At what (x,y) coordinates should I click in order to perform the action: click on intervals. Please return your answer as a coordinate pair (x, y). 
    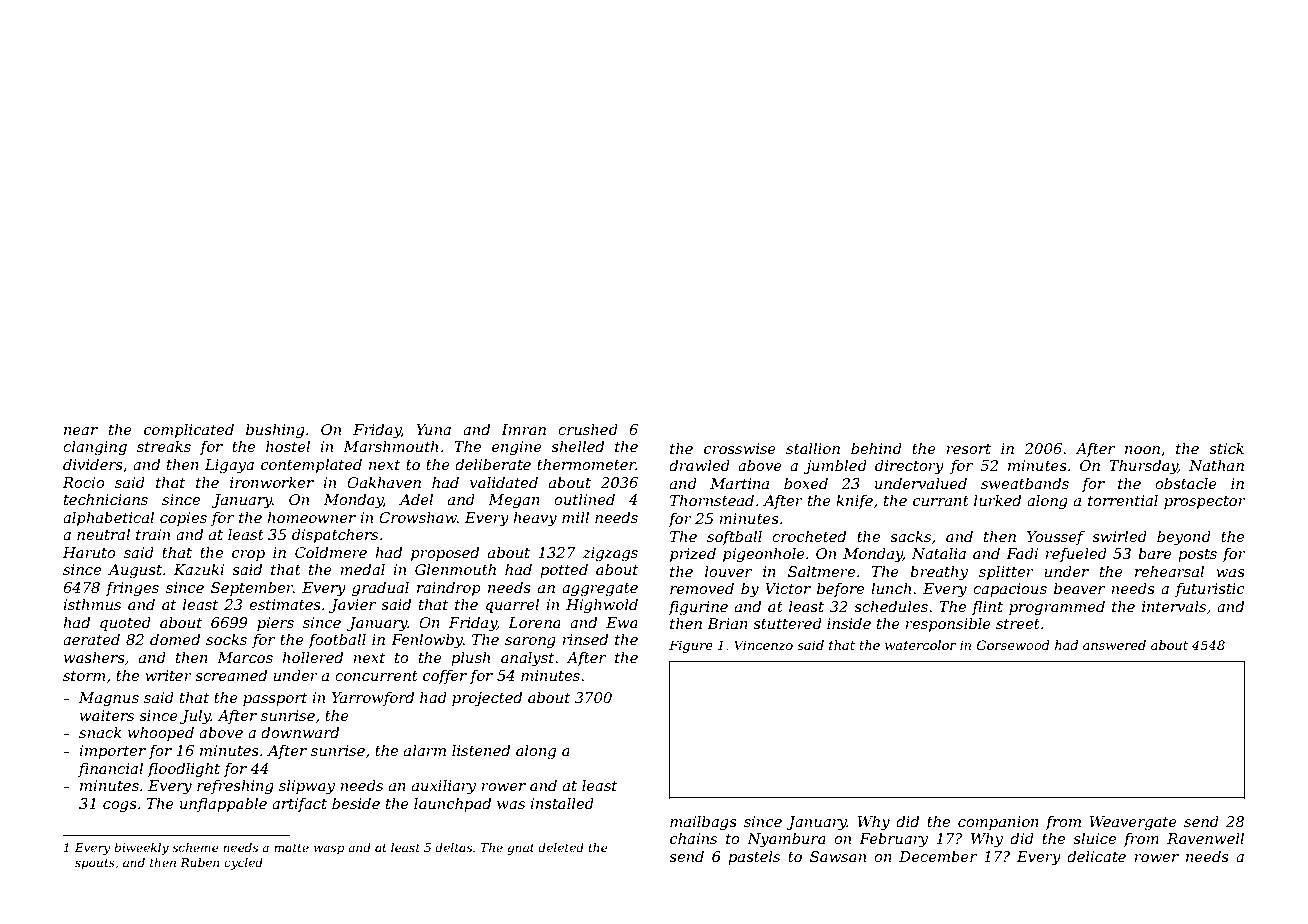
    Looking at the image, I should click on (1174, 606).
